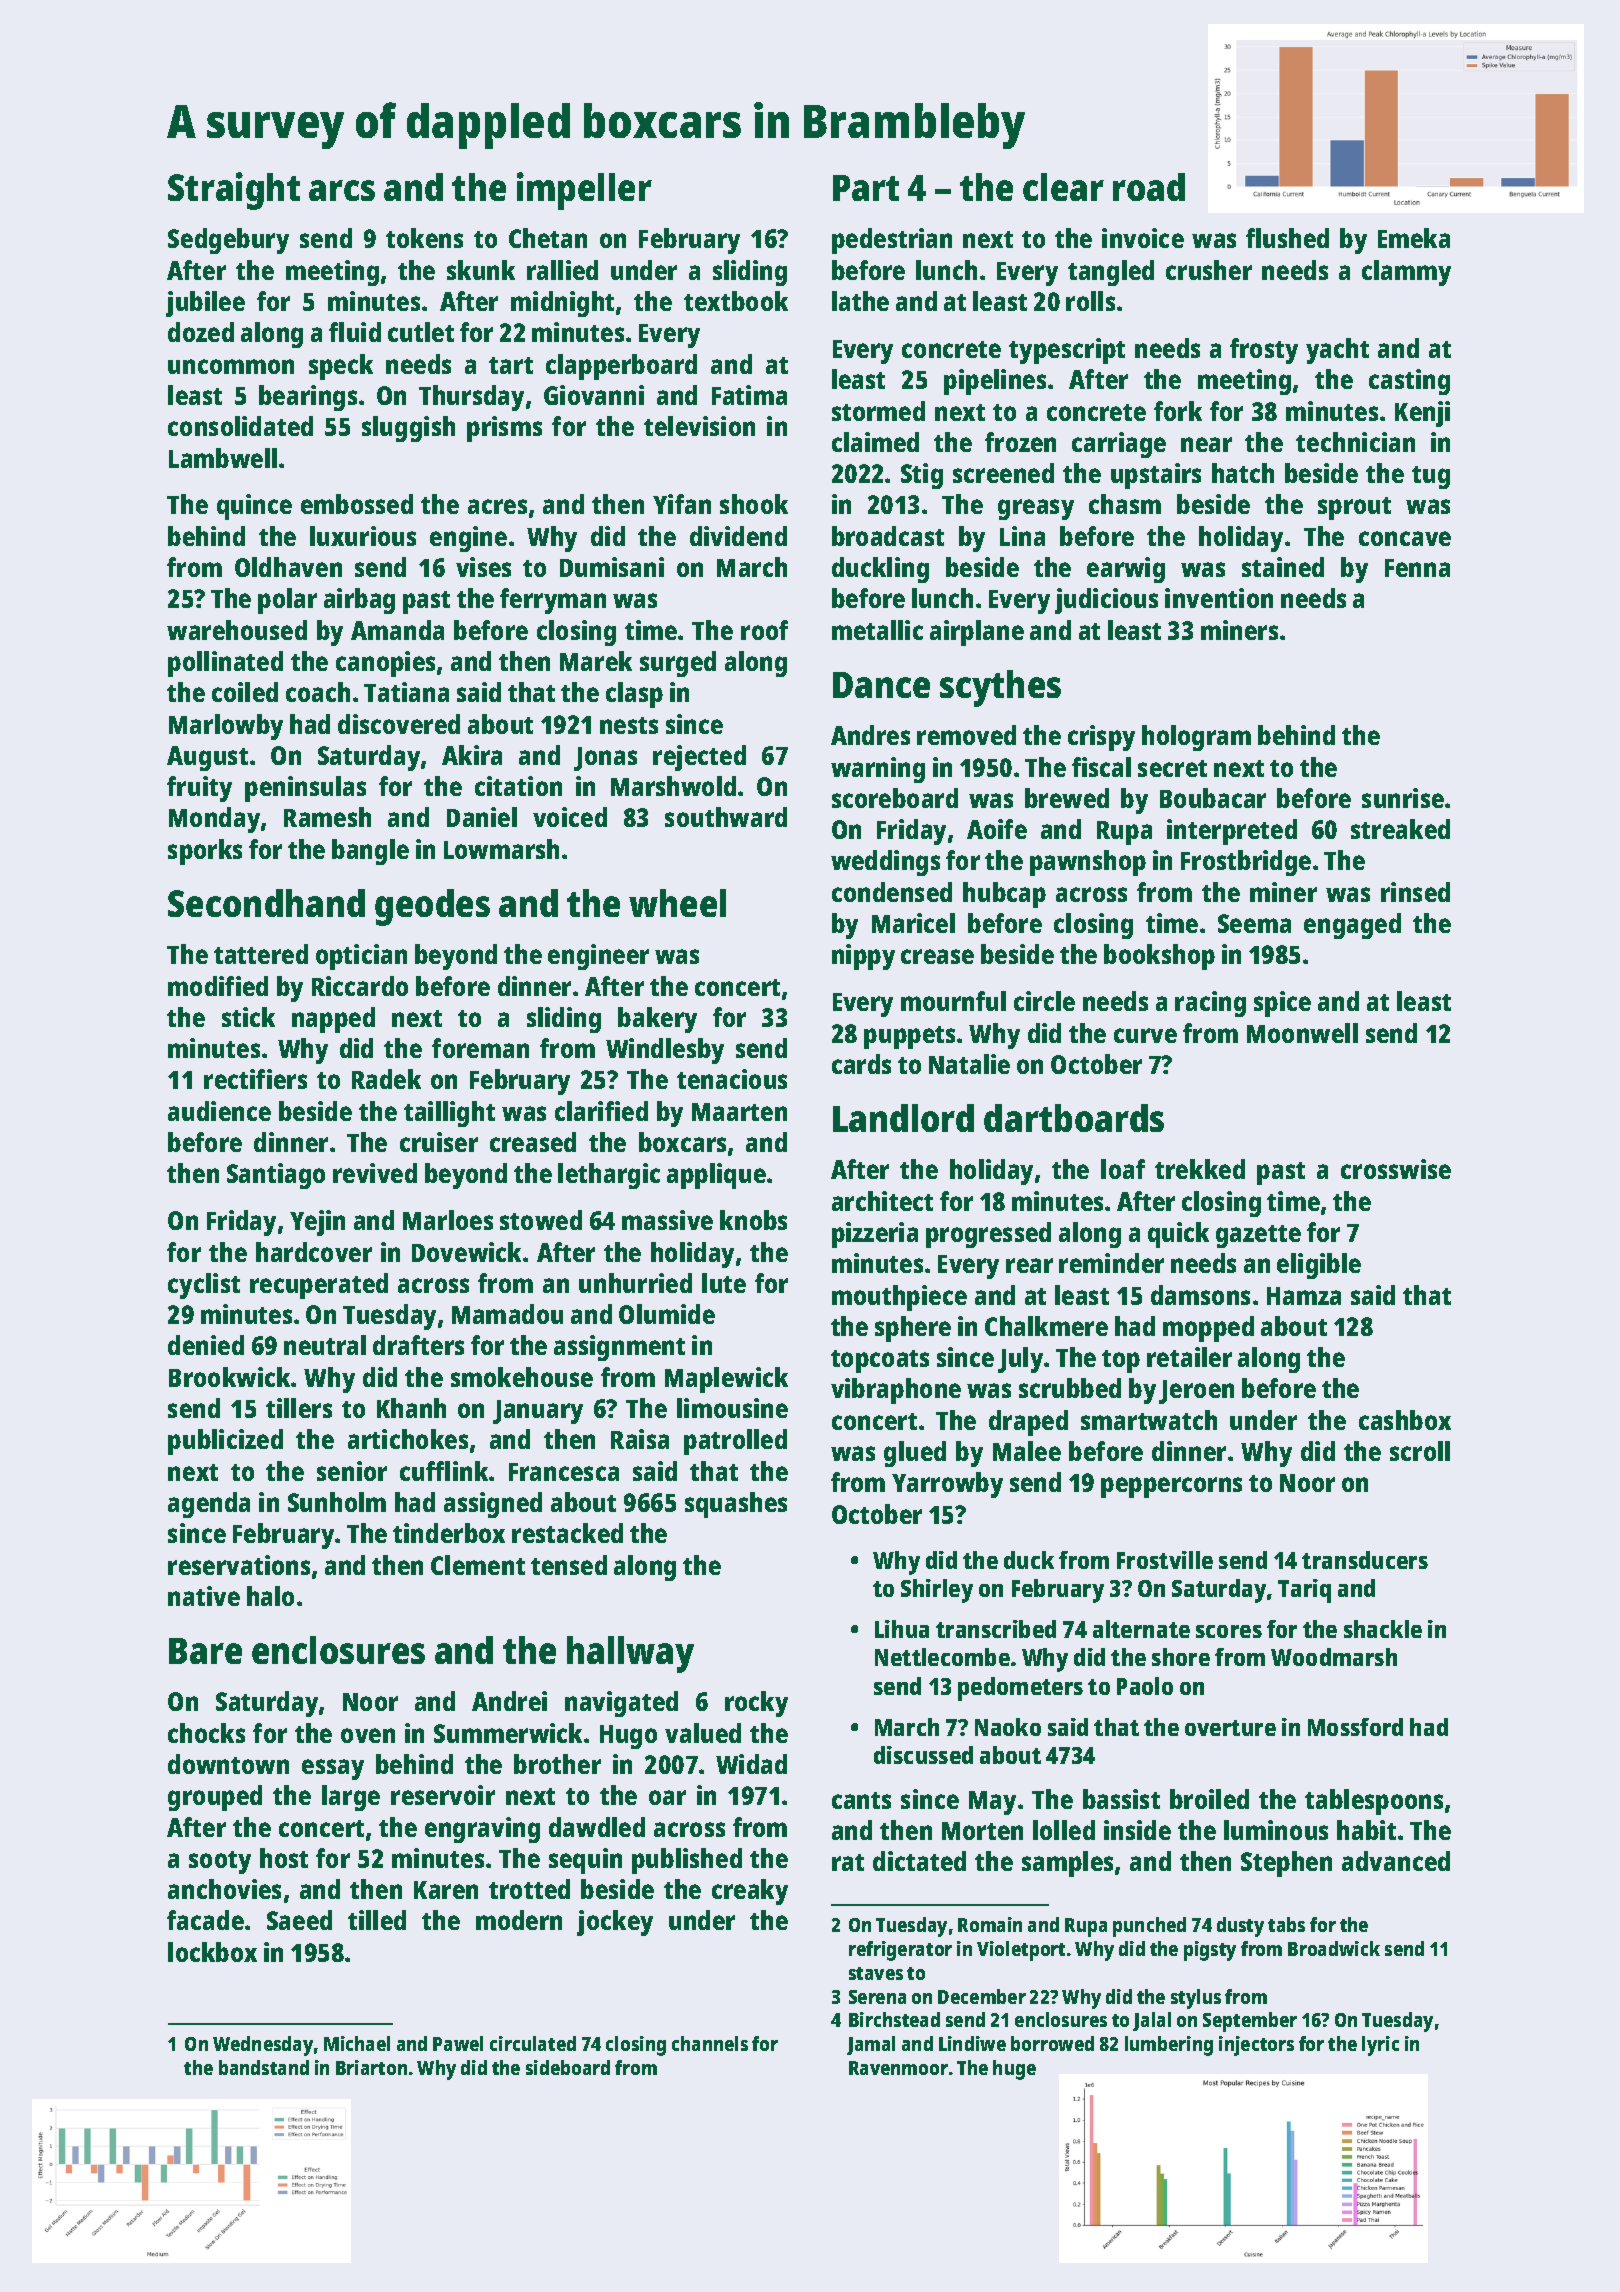 This screenshot has width=1620, height=2292. I want to click on stowed, so click(541, 1220).
